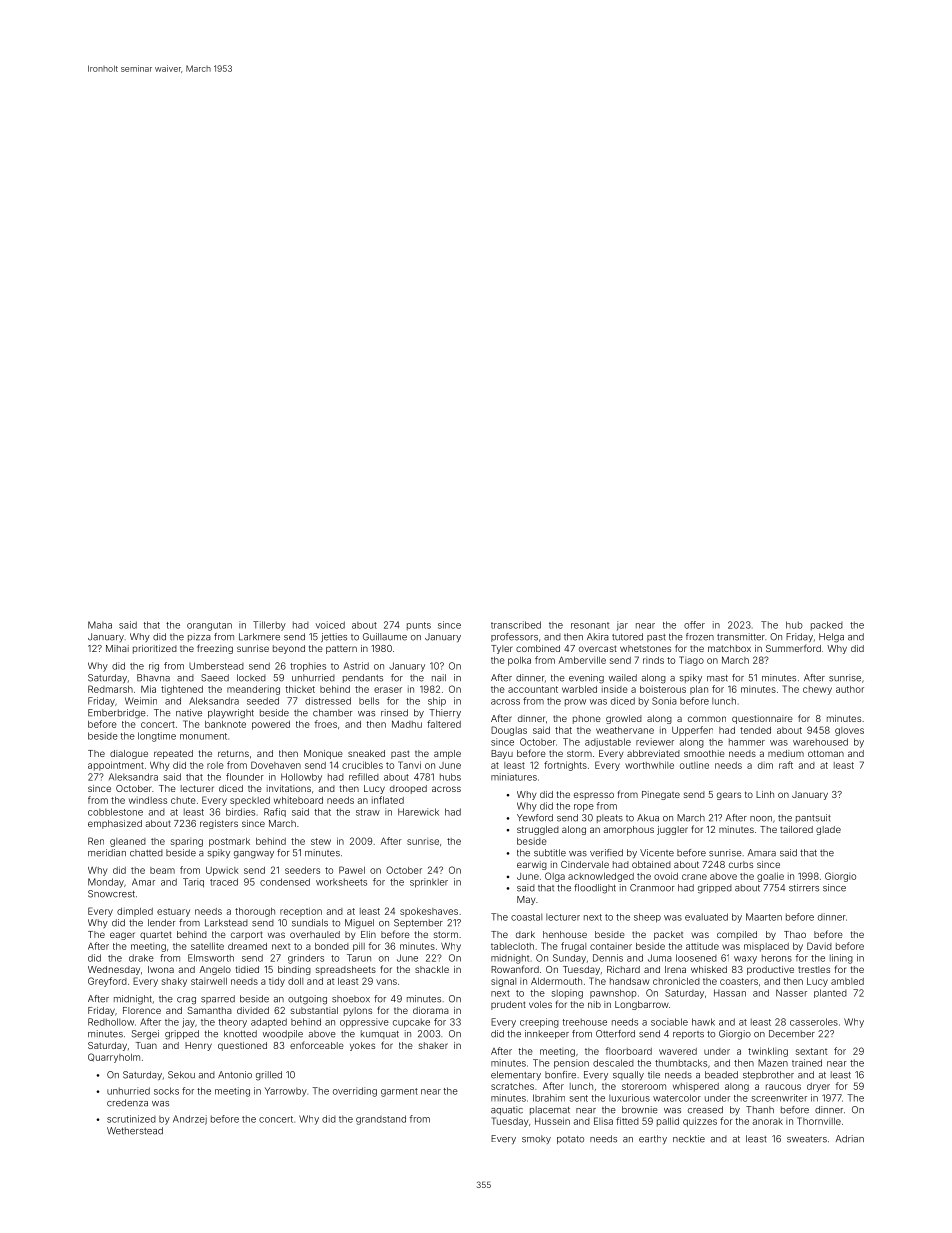  Describe the element at coordinates (536, 1139) in the document. I see `smoky` at that location.
